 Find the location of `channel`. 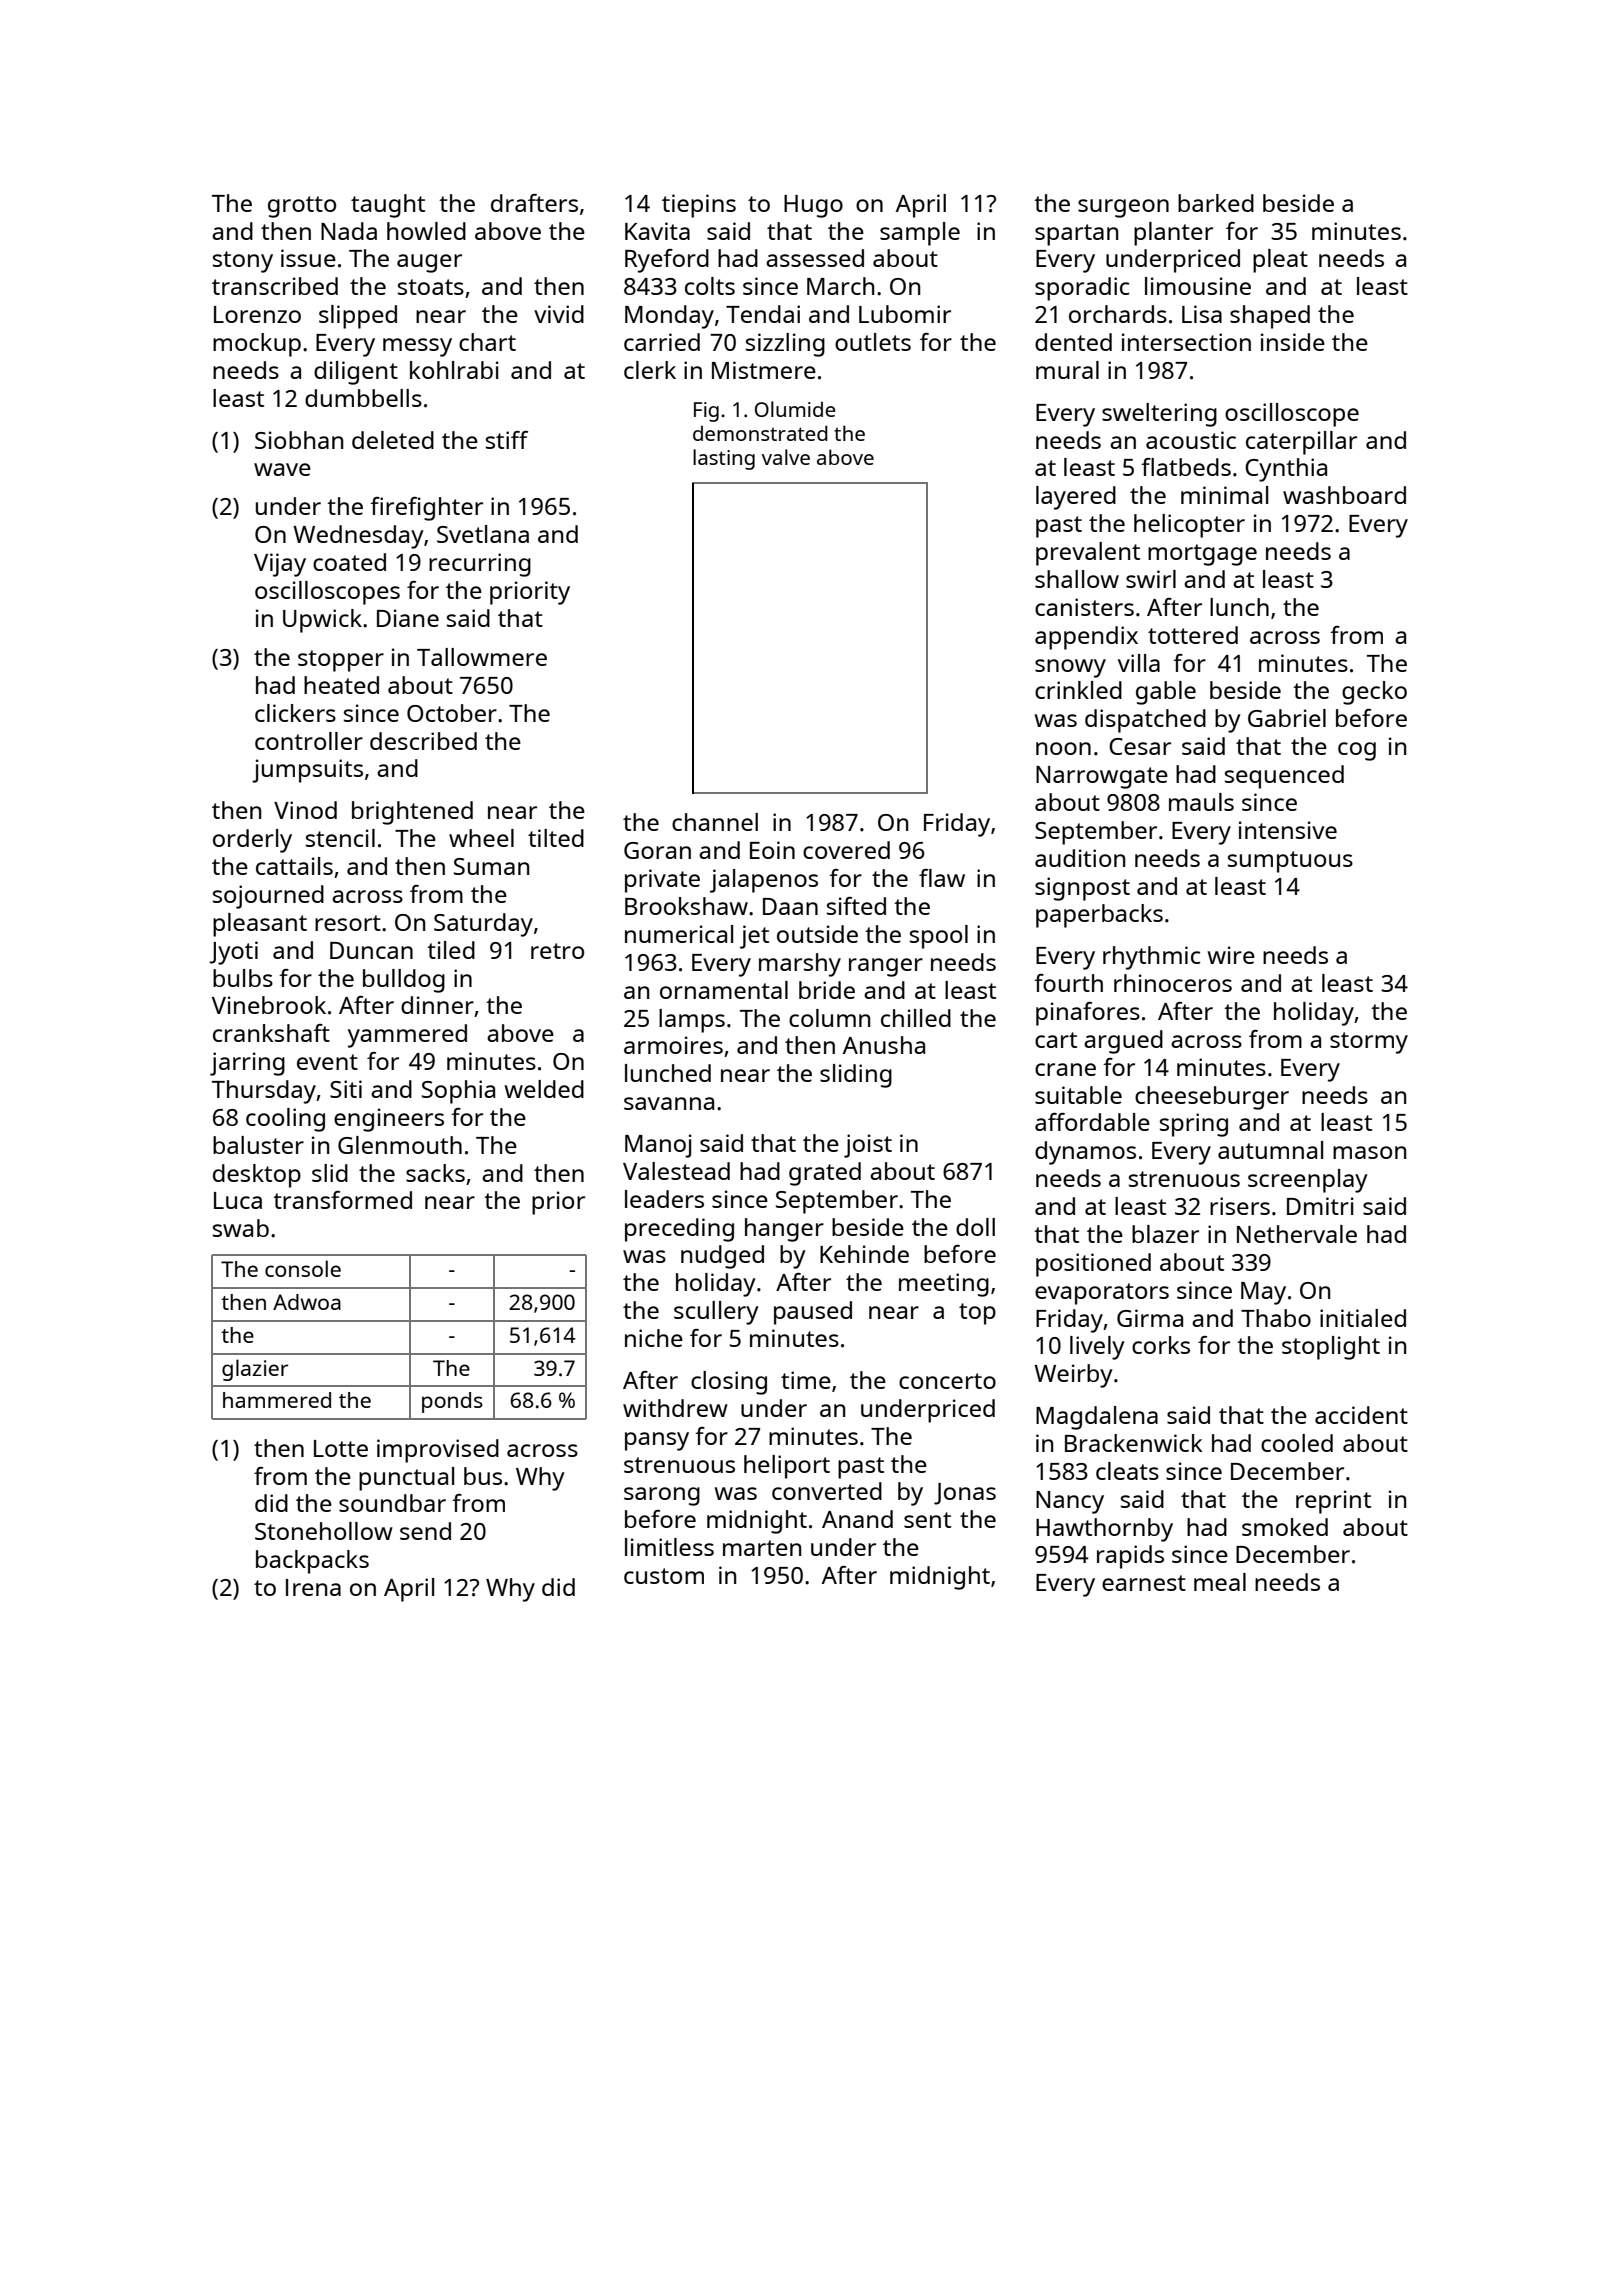

channel is located at coordinates (715, 822).
